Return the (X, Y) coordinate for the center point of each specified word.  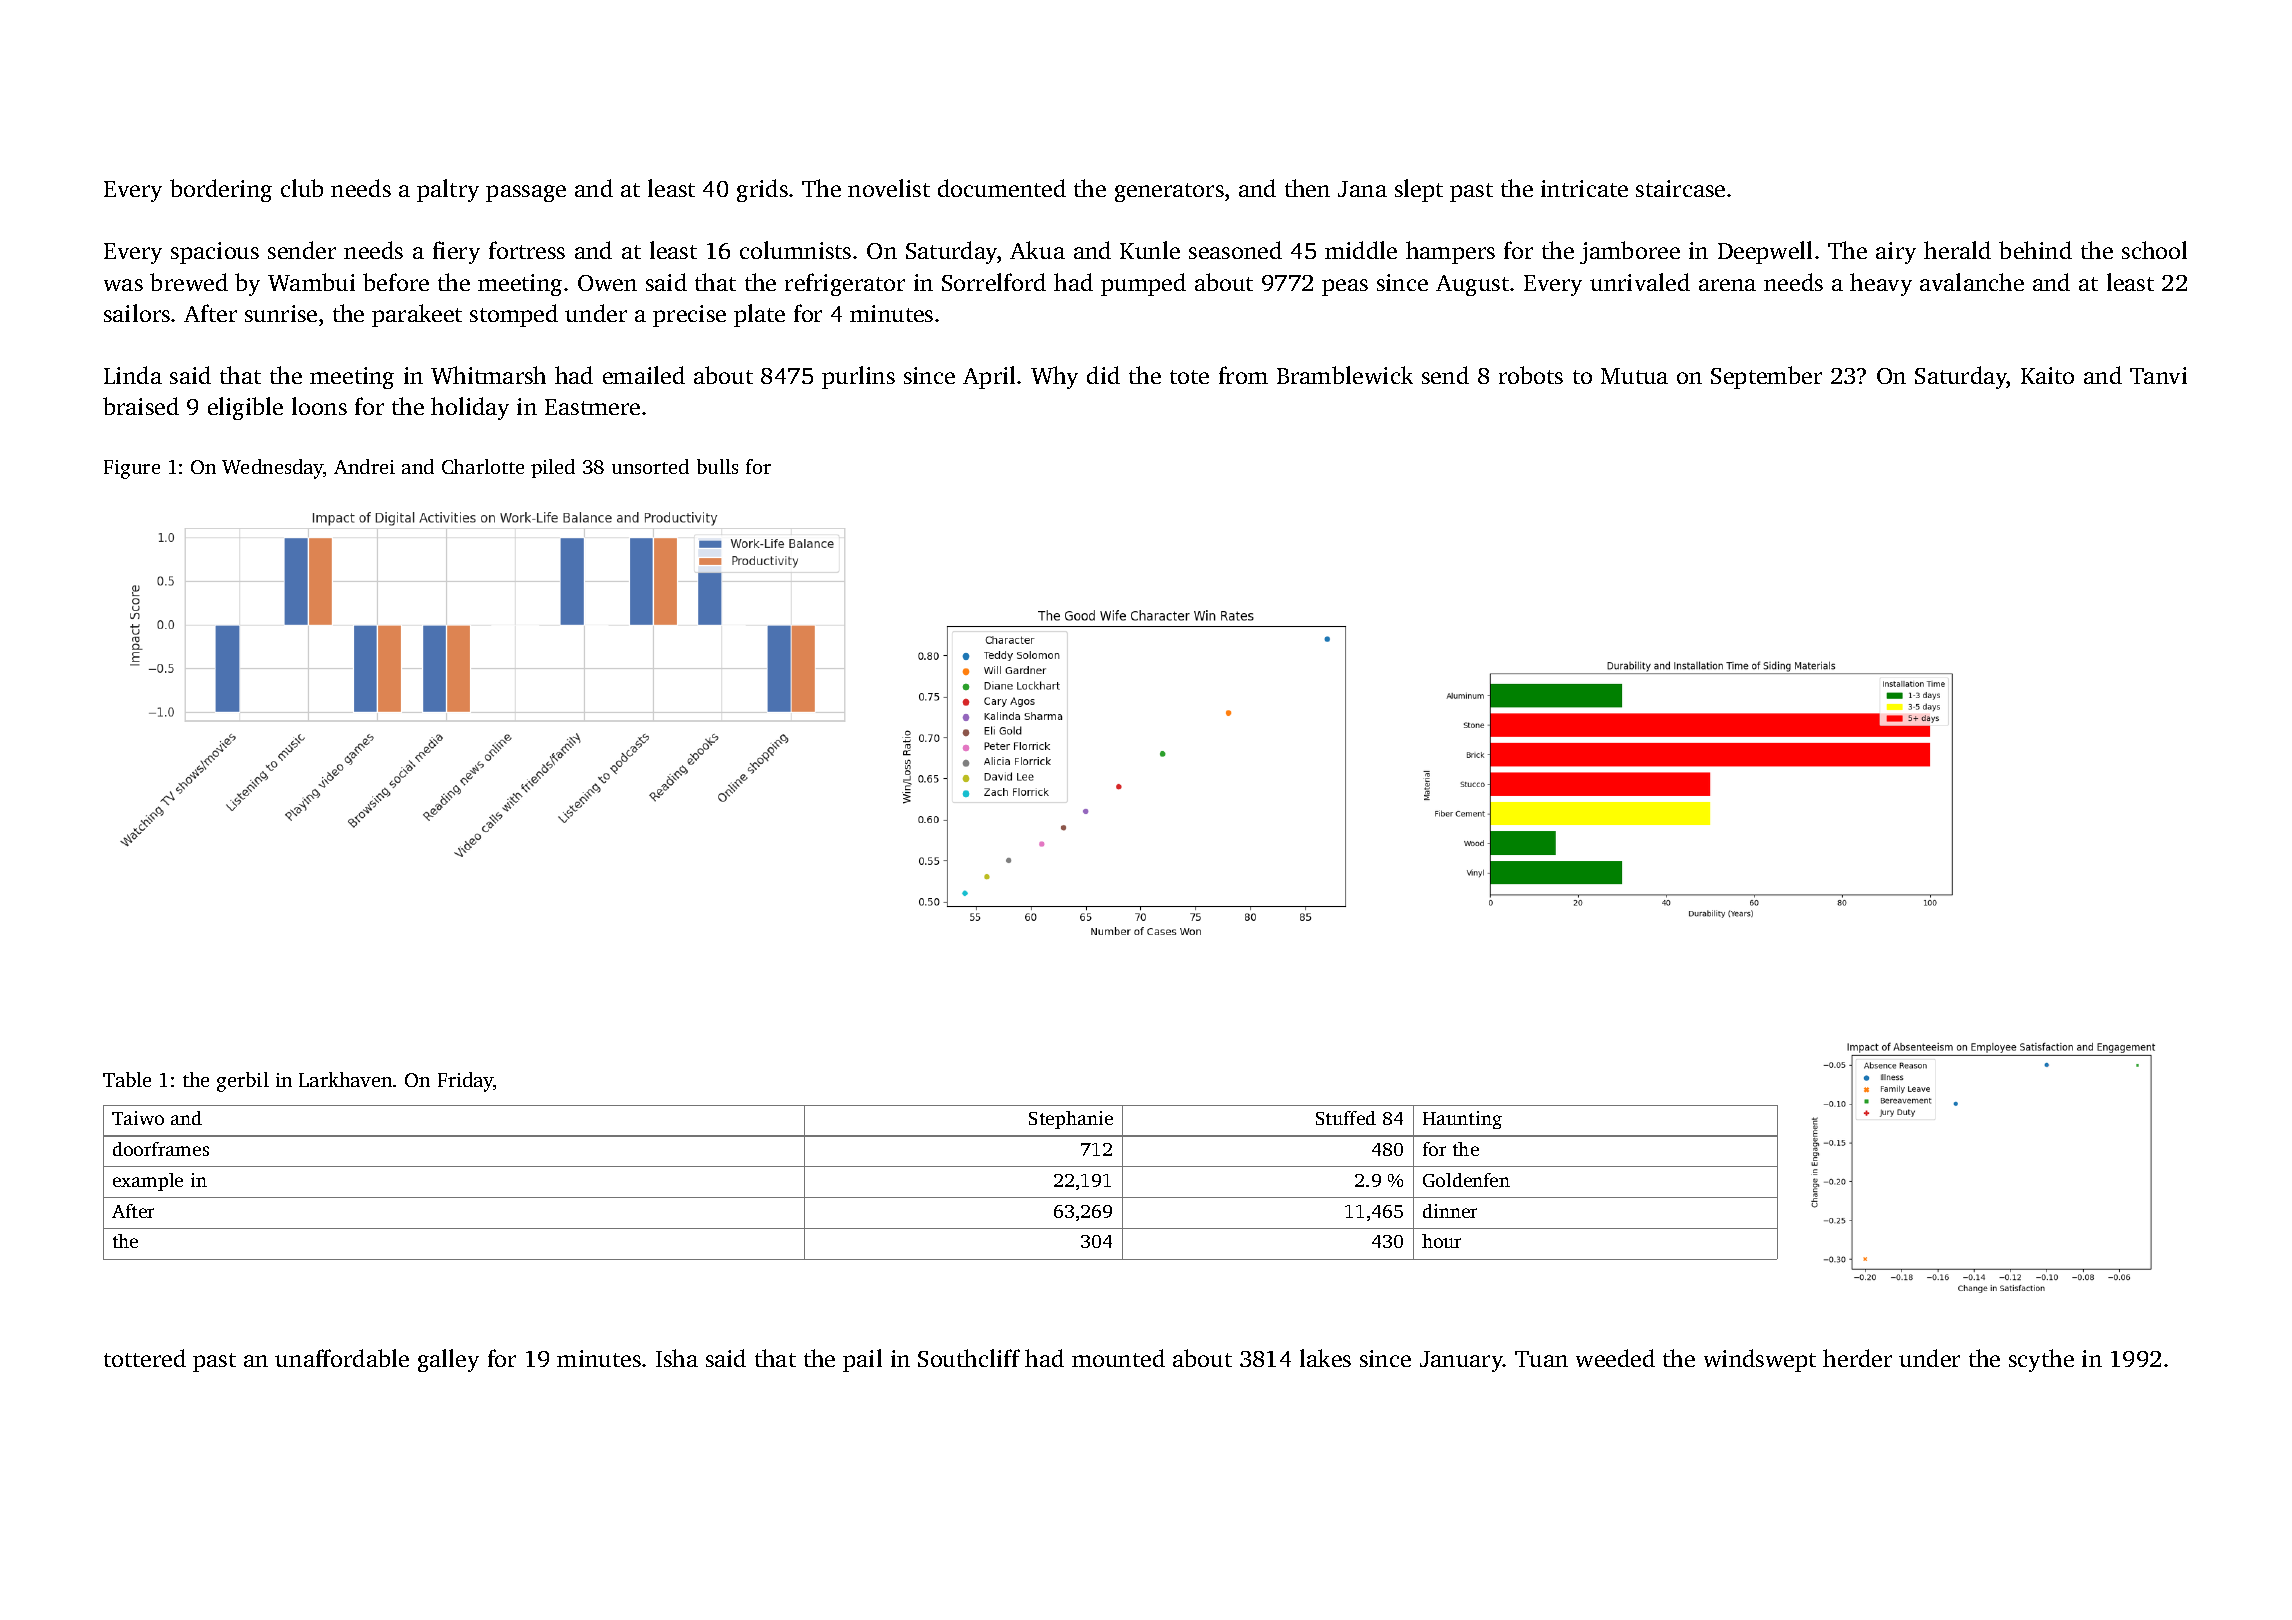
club (302, 188)
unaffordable (342, 1358)
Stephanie (1071, 1120)
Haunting (1462, 1120)
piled (553, 468)
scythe (2041, 1360)
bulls (717, 466)
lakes (1325, 1358)
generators (1169, 192)
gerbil (243, 1082)
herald (1957, 250)
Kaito (2047, 375)
